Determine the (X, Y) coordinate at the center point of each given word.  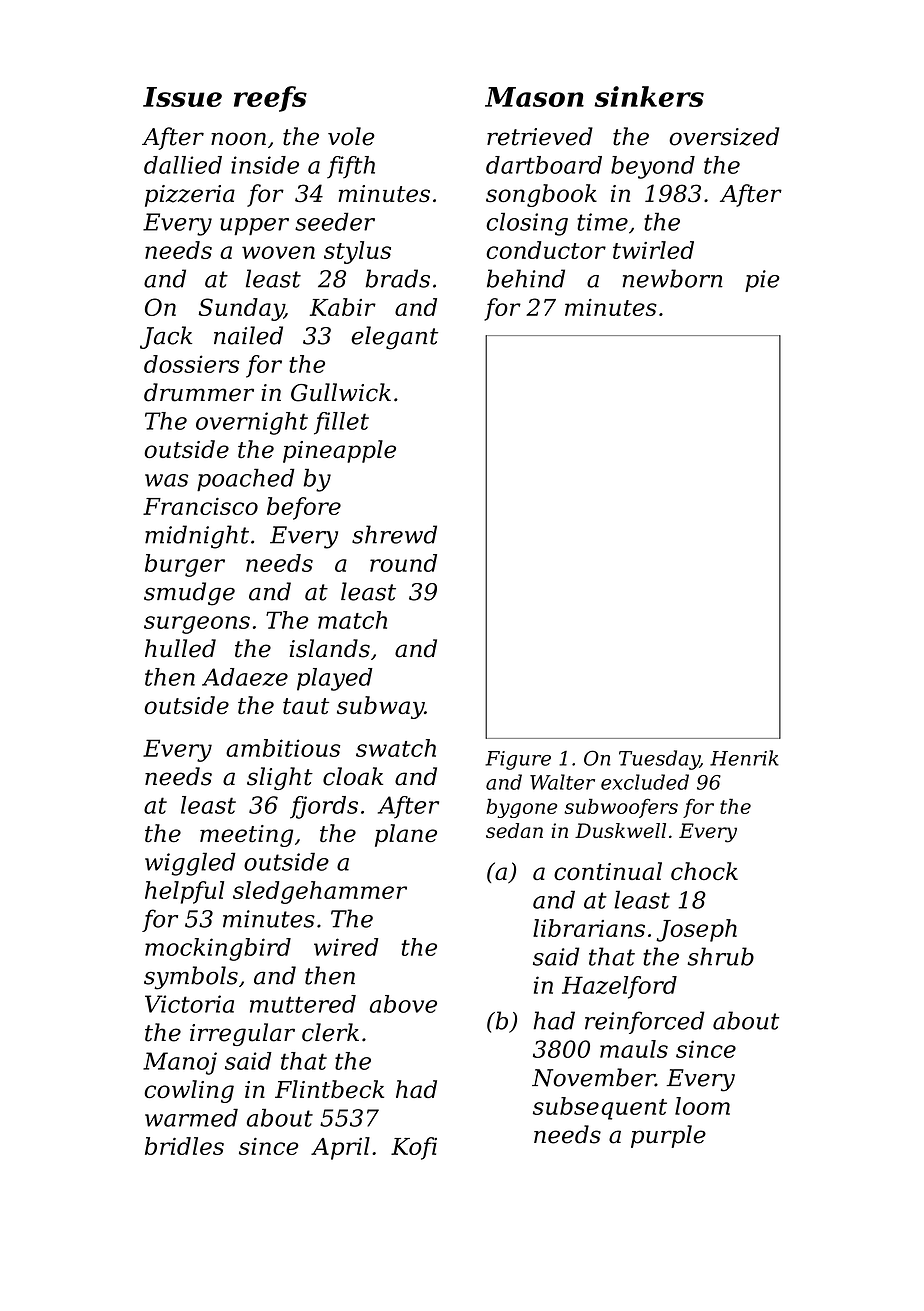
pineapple (339, 451)
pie (762, 281)
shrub (721, 956)
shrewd (394, 534)
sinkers (649, 96)
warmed (191, 1117)
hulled (180, 648)
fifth (351, 167)
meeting (246, 836)
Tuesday (659, 760)
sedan (514, 830)
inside (265, 165)
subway (380, 707)
